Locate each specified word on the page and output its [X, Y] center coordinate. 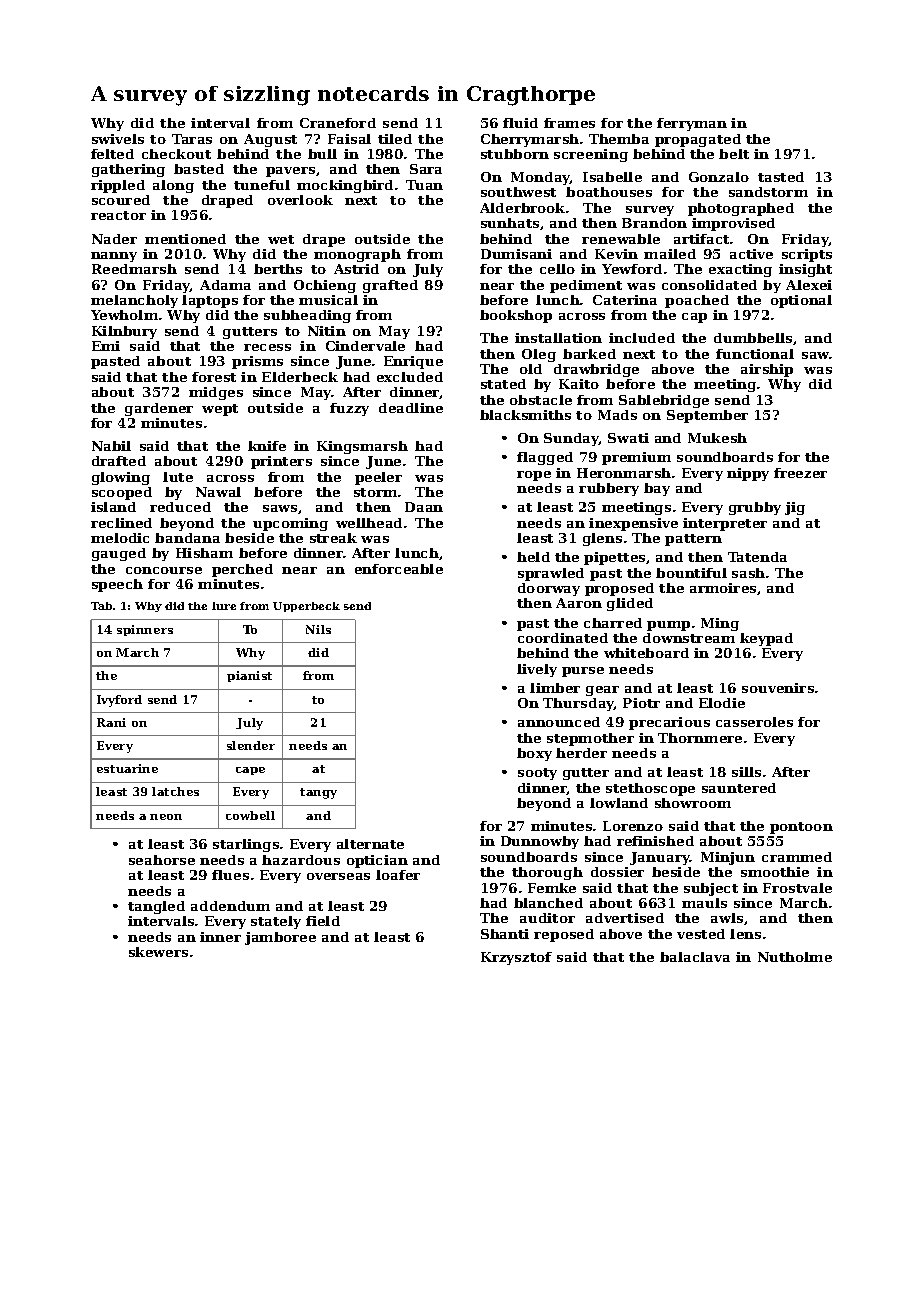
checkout [176, 154]
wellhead [369, 523]
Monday [540, 178]
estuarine [127, 768]
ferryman [692, 124]
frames [569, 123]
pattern [693, 540]
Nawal [218, 492]
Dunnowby [540, 842]
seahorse [162, 860]
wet [281, 239]
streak [333, 538]
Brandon [654, 223]
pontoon [801, 828]
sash [748, 573]
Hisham [204, 553]
